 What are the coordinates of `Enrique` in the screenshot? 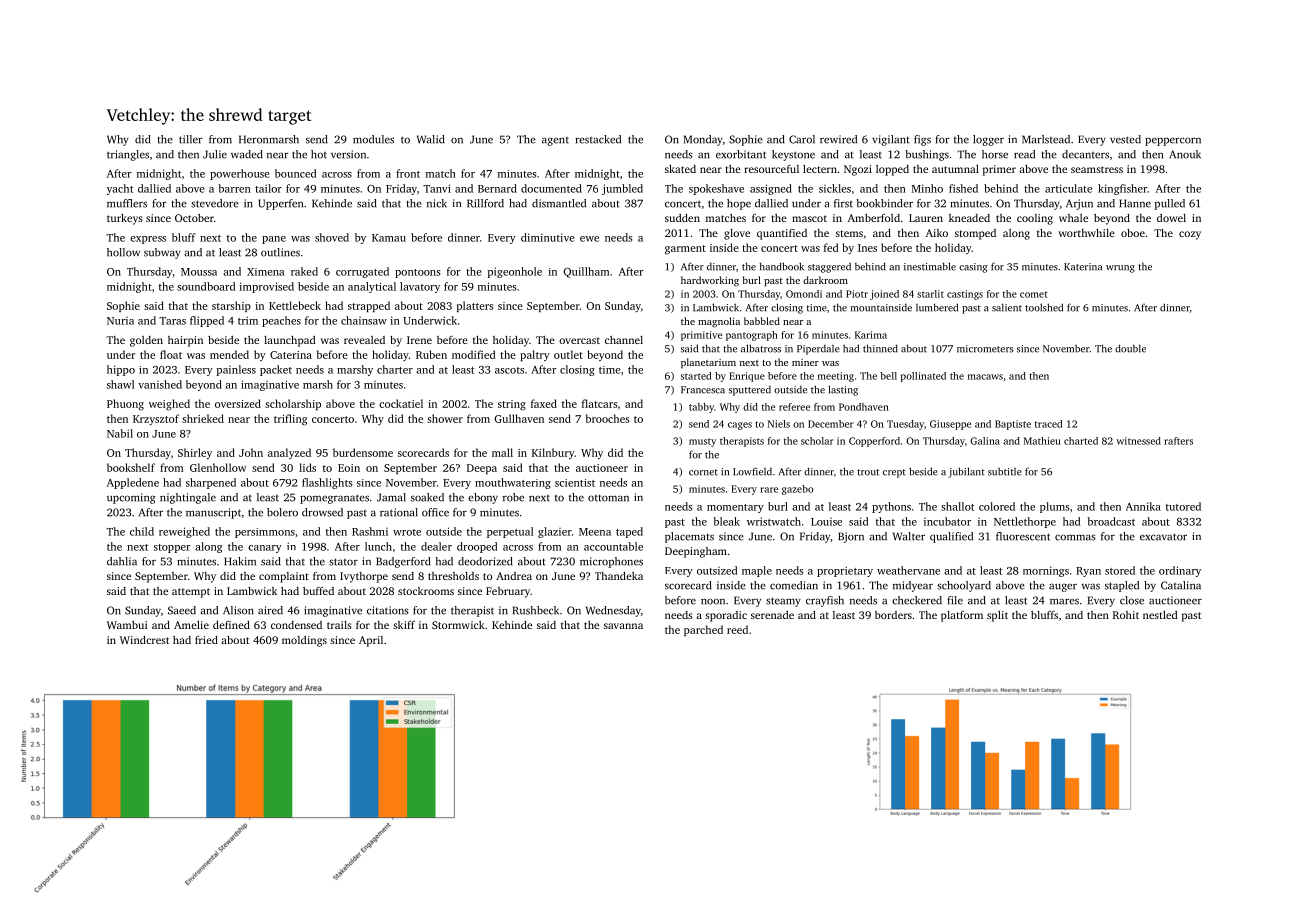 It's located at (747, 377).
